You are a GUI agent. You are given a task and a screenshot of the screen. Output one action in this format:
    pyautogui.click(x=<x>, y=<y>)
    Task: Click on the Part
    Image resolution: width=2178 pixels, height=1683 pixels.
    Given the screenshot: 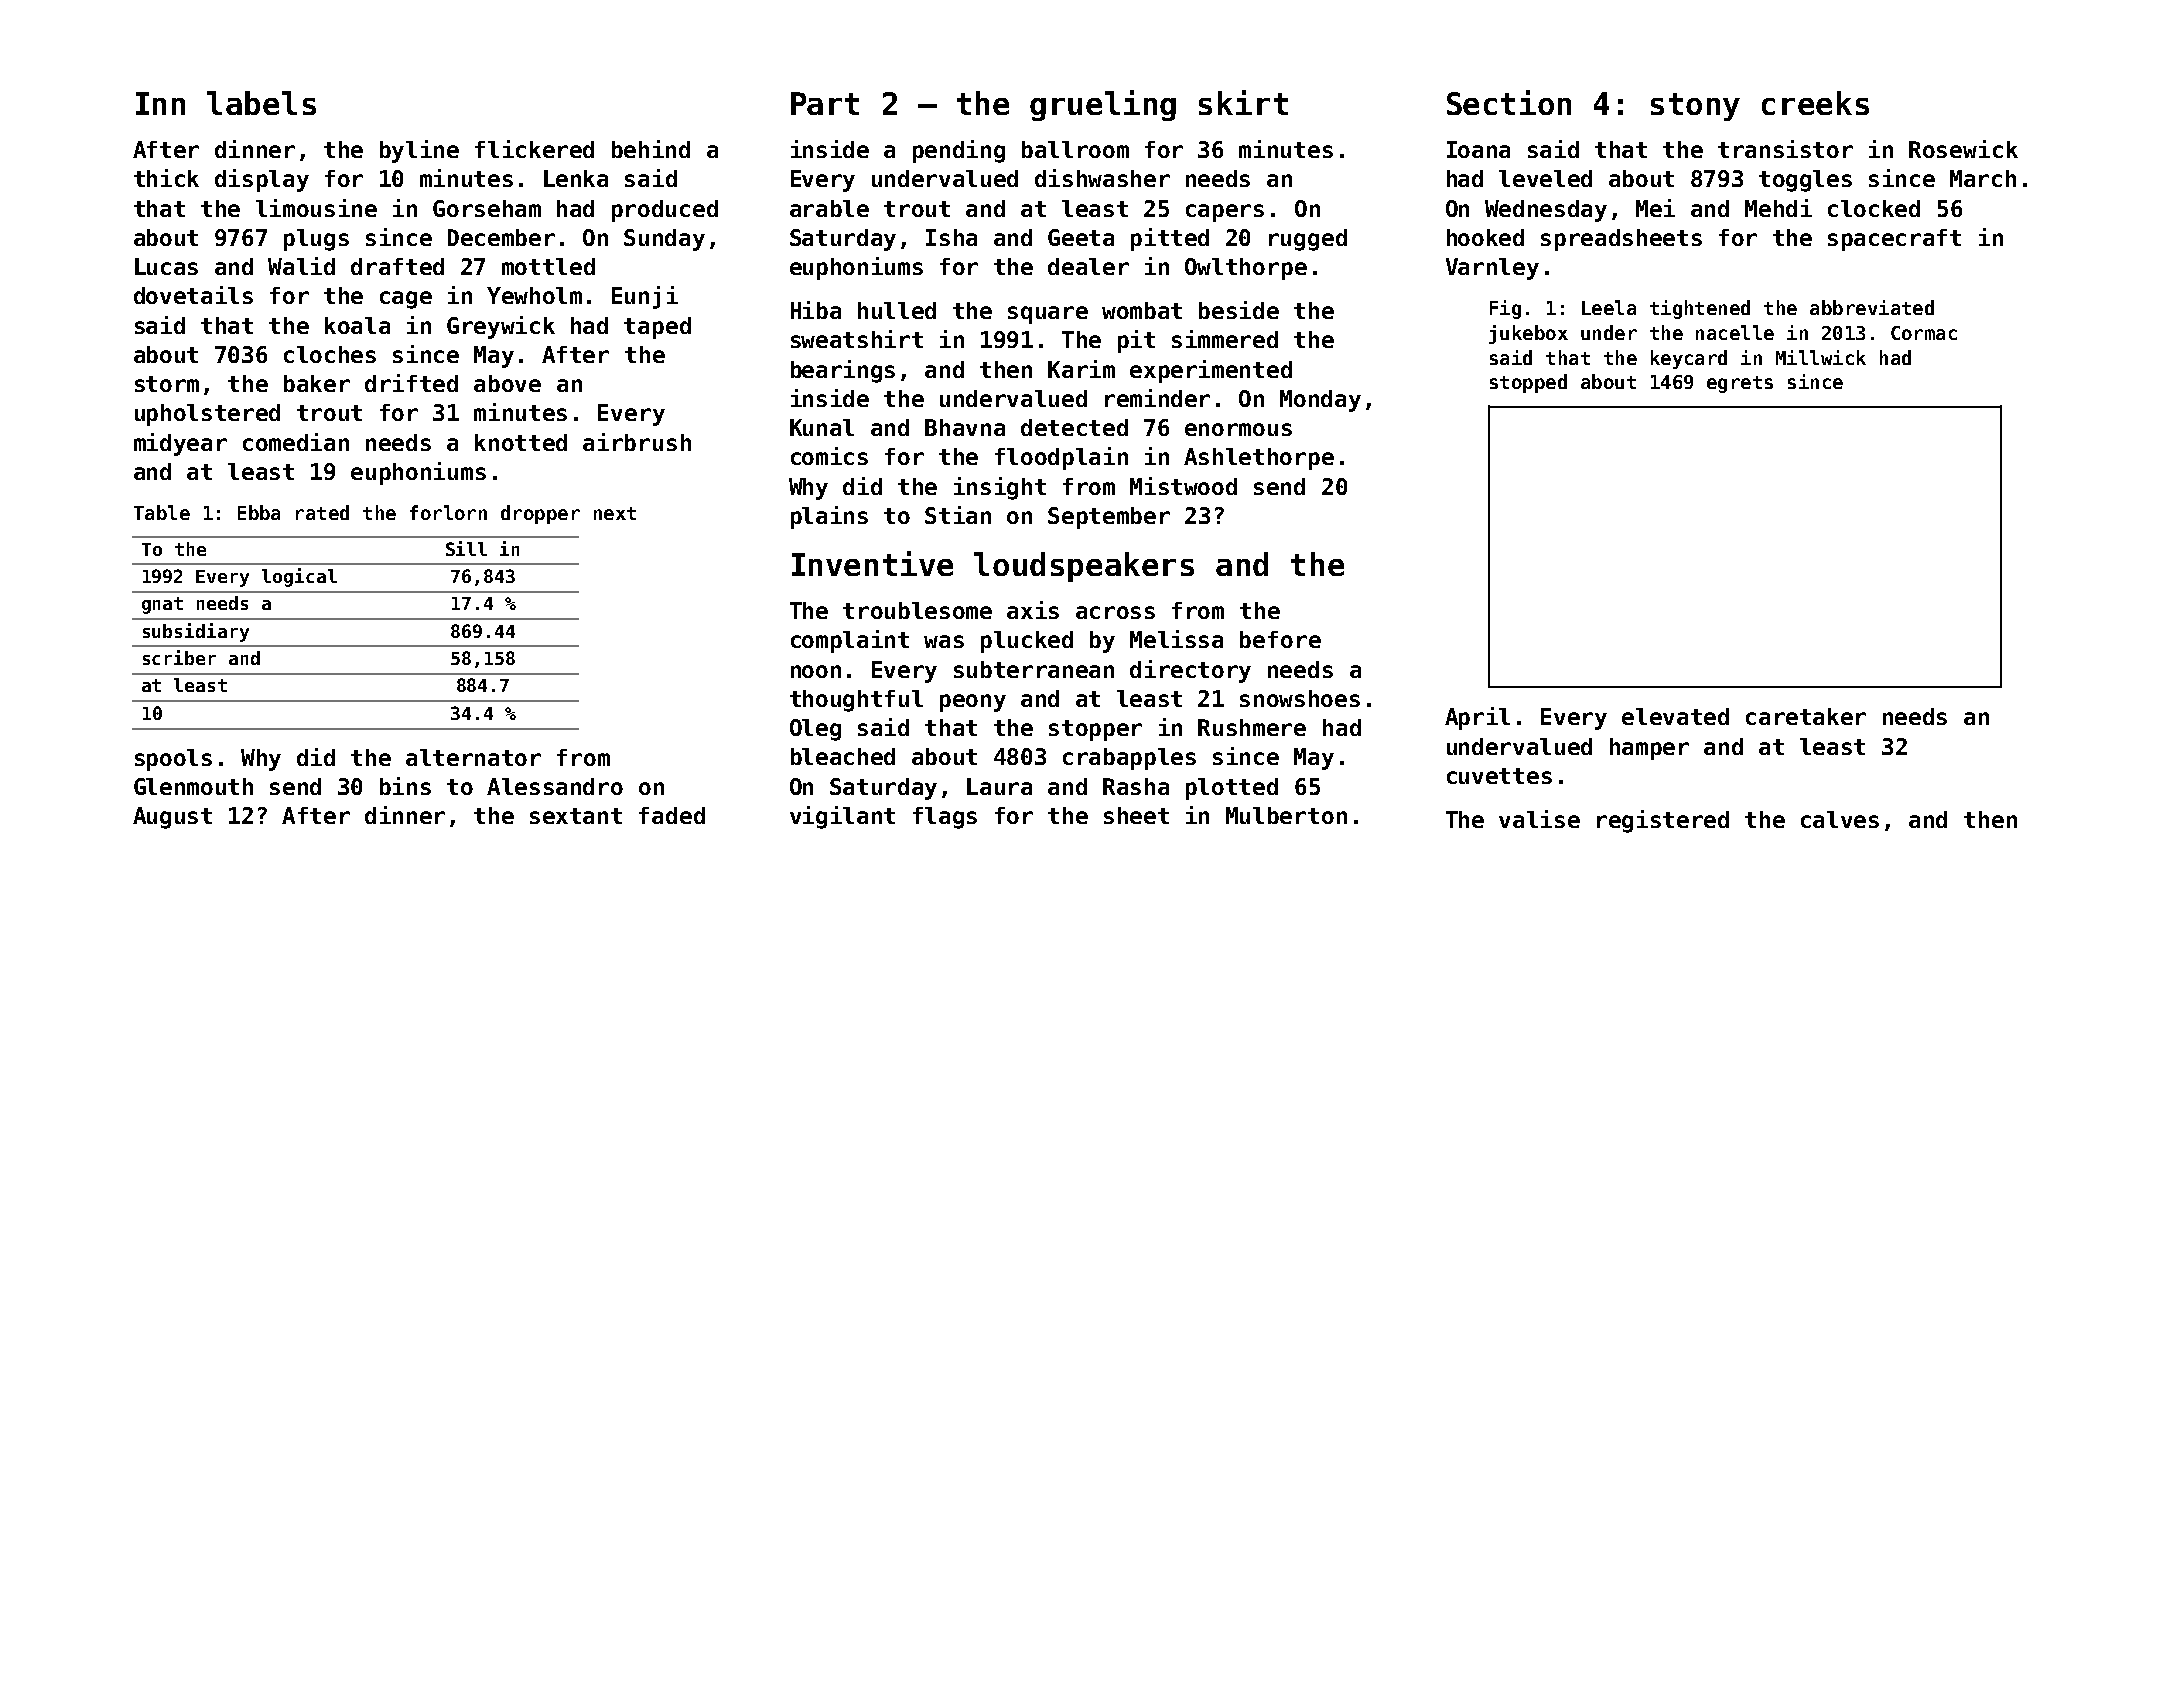 What is the action you would take?
    pyautogui.click(x=825, y=103)
